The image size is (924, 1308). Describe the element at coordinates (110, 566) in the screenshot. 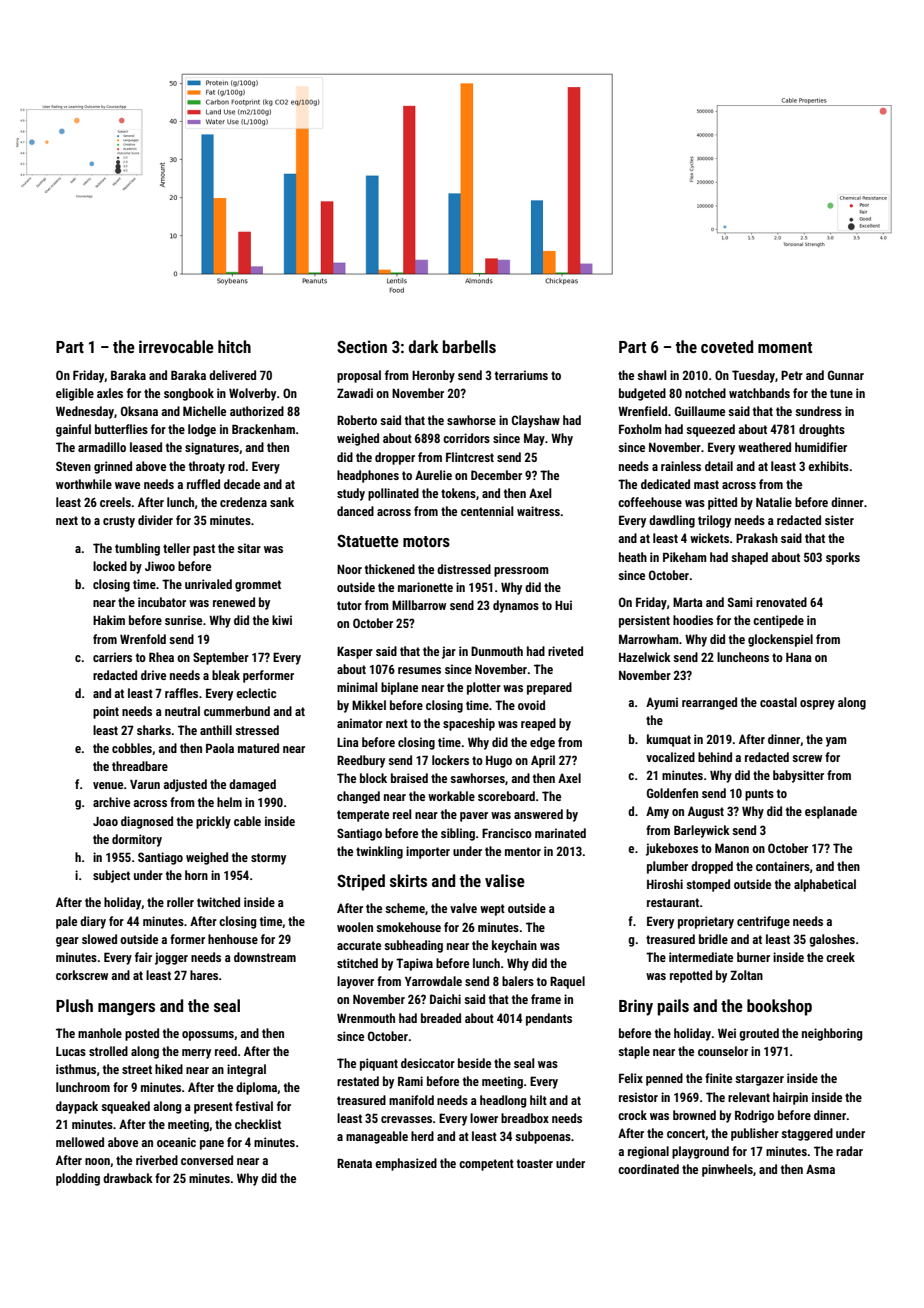

I see `locked` at that location.
